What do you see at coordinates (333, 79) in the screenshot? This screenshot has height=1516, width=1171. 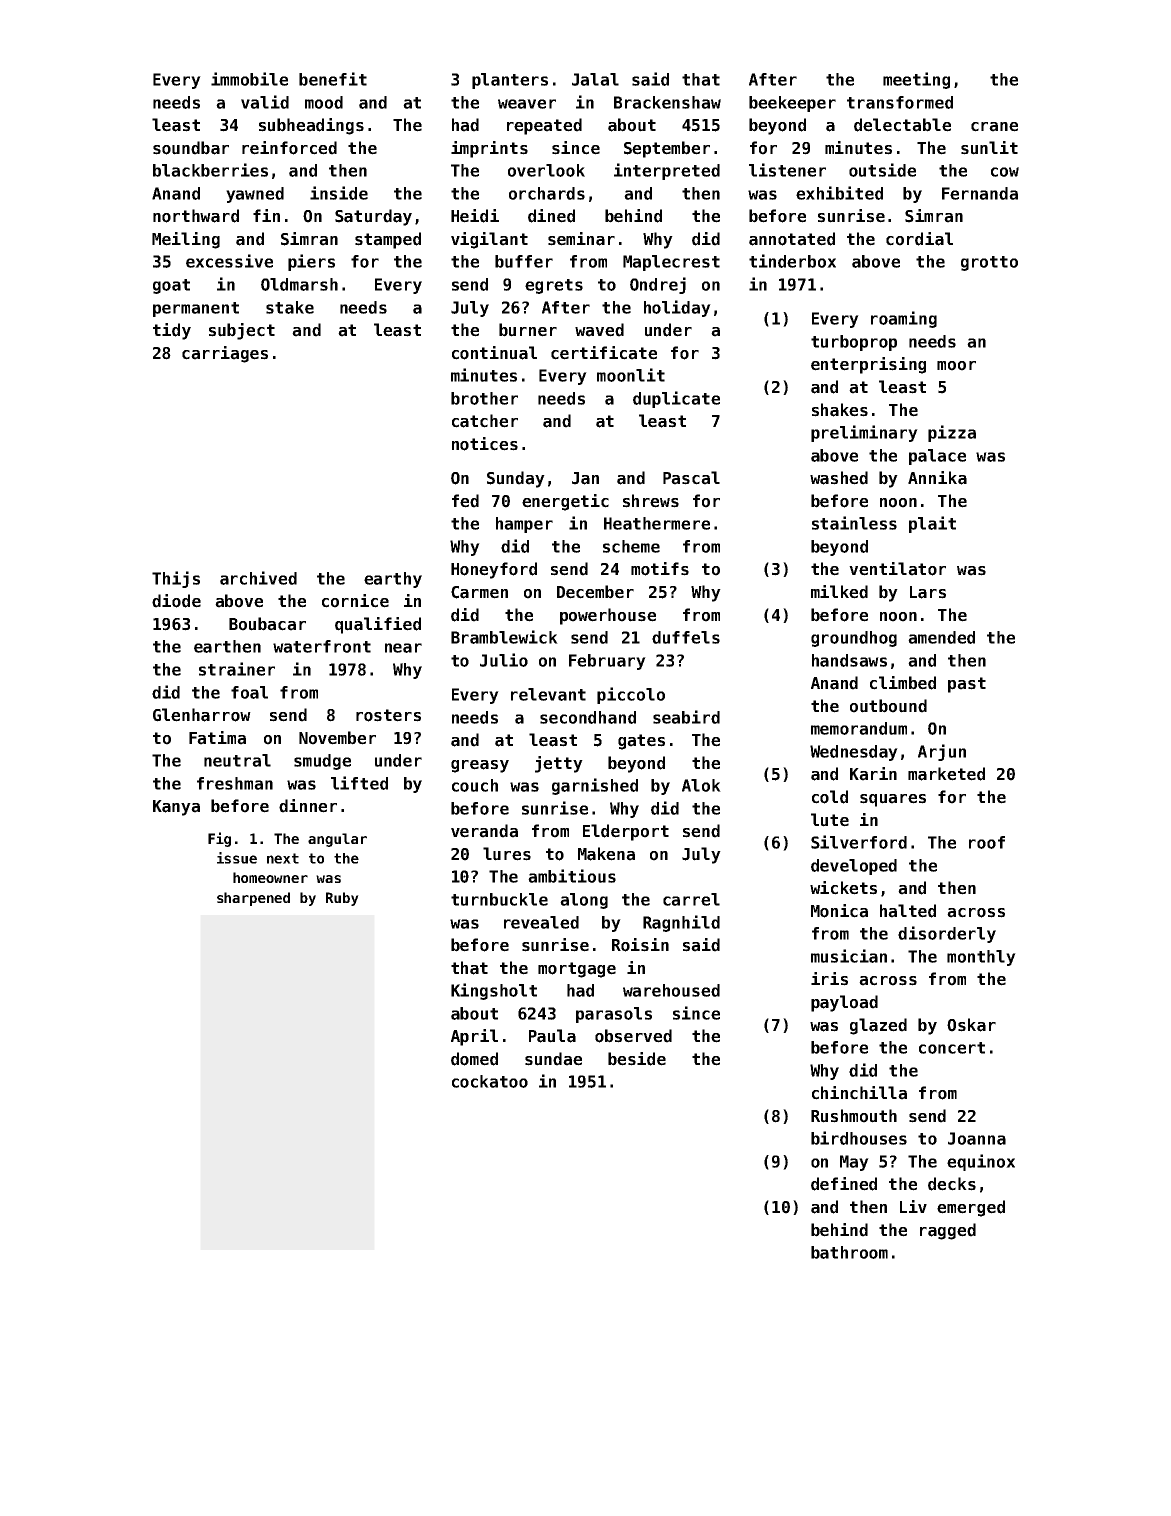 I see `benefit` at bounding box center [333, 79].
